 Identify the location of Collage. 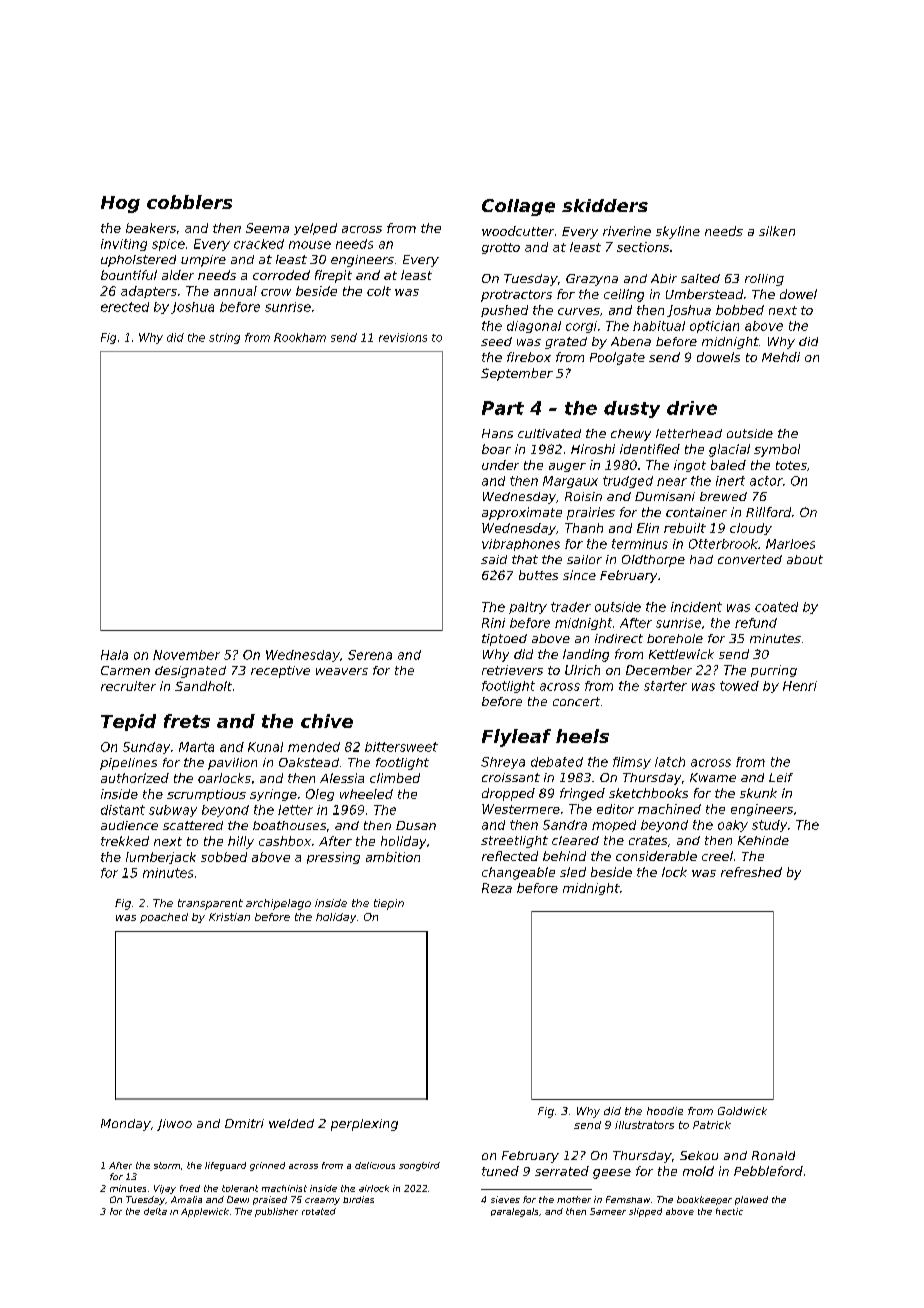
(518, 207).
